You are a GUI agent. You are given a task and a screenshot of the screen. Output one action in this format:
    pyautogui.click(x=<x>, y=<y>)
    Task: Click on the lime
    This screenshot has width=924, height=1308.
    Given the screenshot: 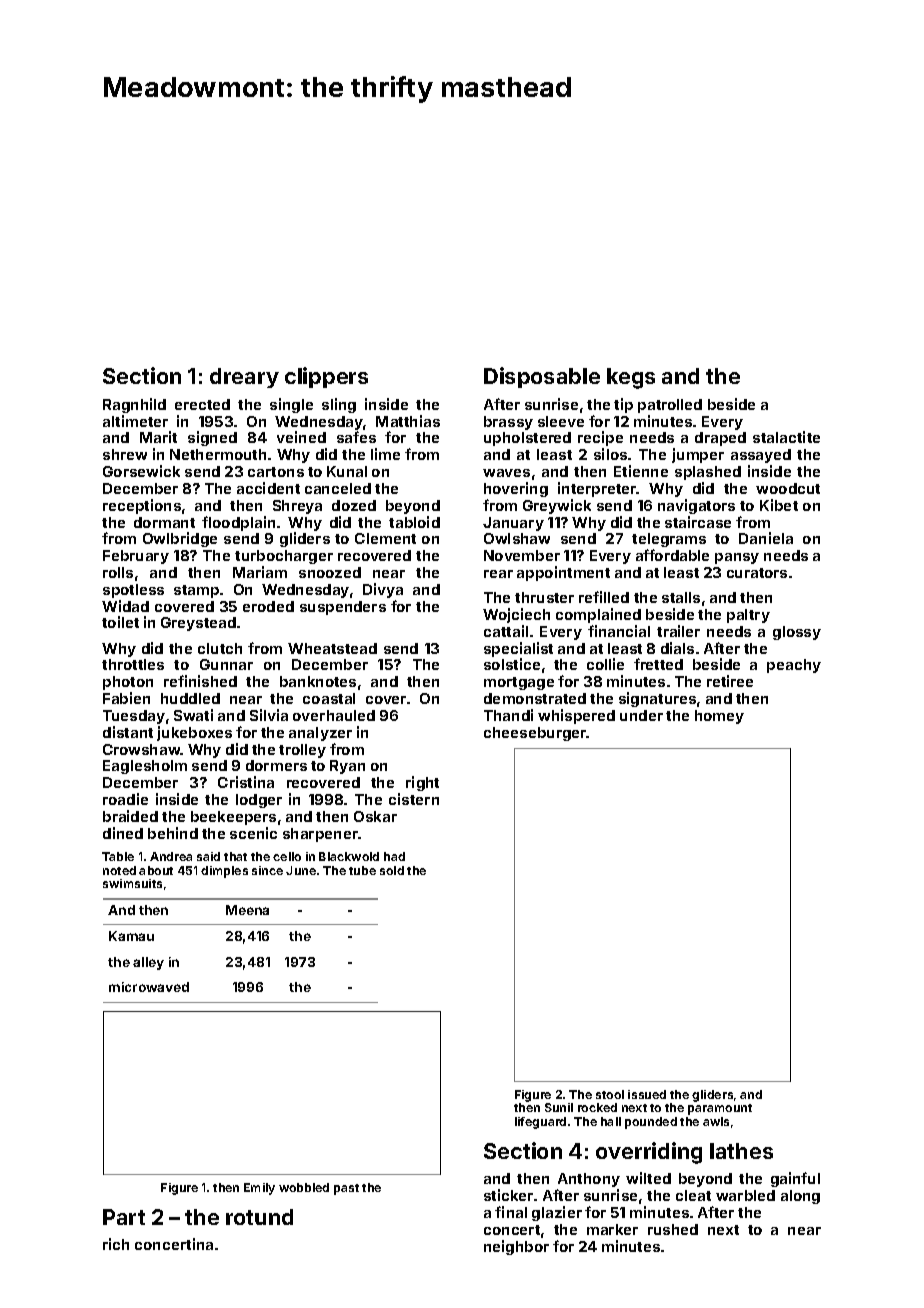 What is the action you would take?
    pyautogui.click(x=385, y=454)
